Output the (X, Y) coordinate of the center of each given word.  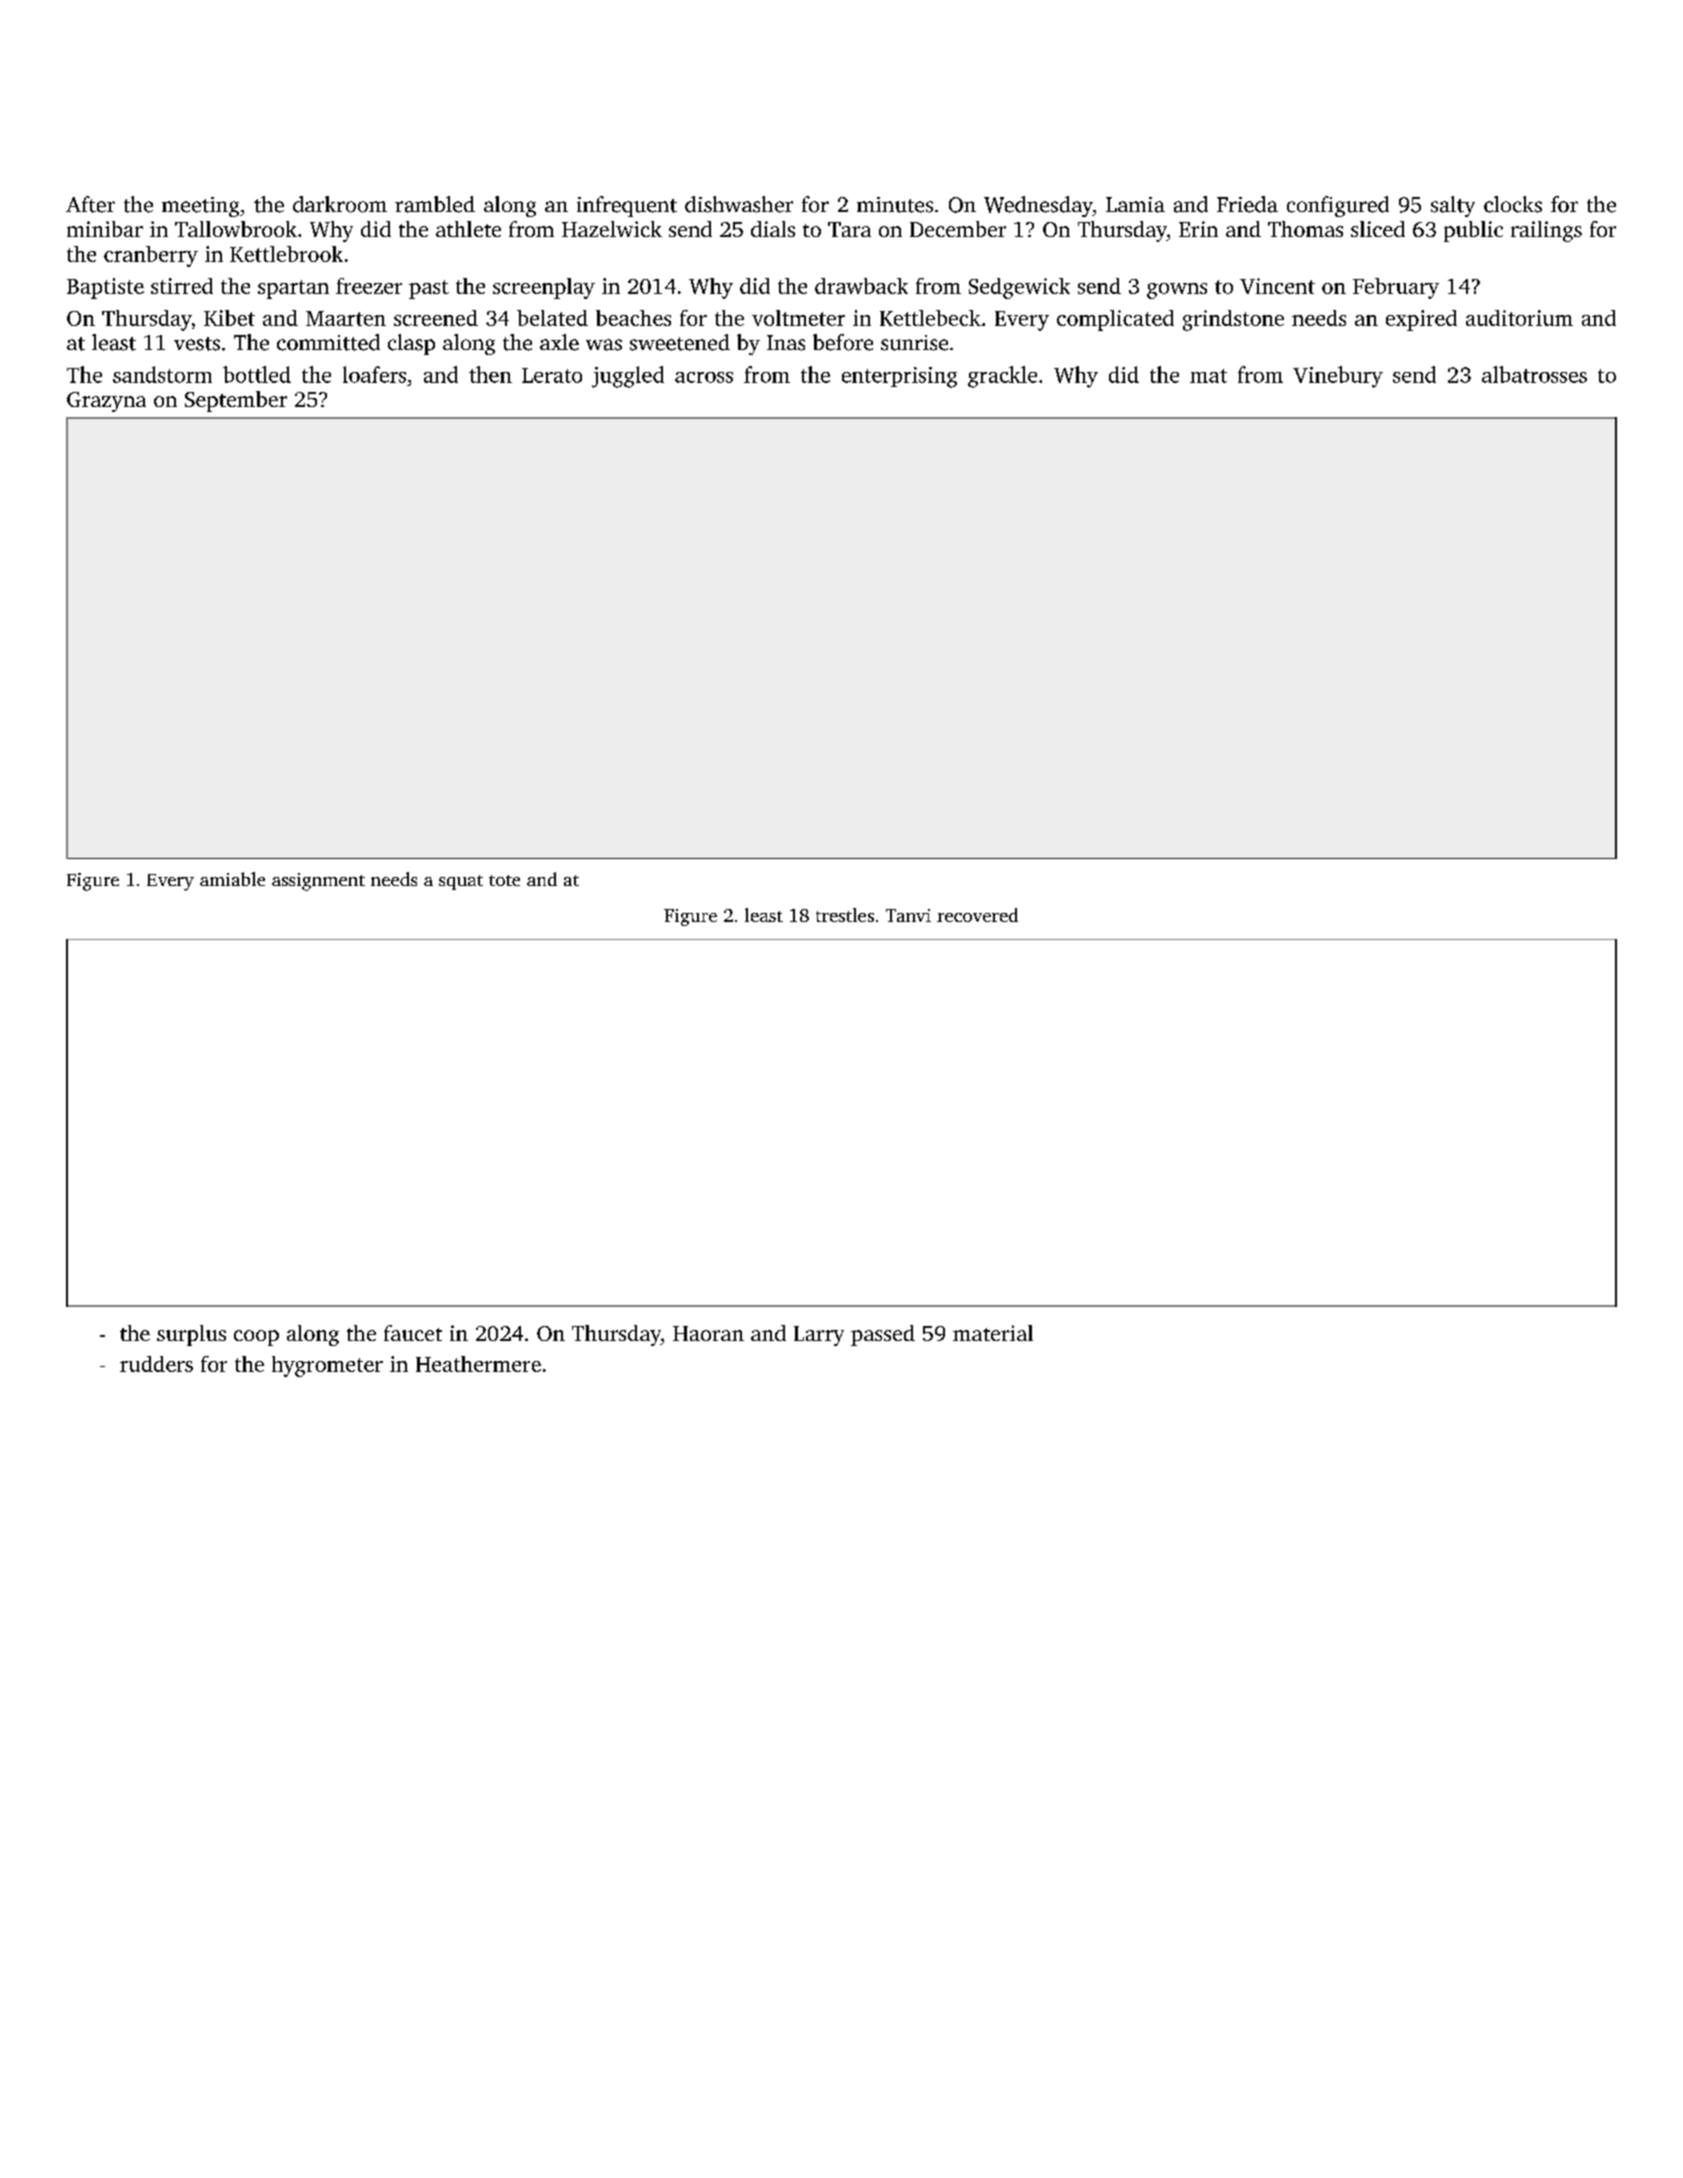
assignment (318, 882)
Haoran (708, 1333)
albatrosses (1534, 374)
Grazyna (106, 402)
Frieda (1247, 204)
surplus (191, 1335)
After (90, 204)
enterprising (899, 377)
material (993, 1333)
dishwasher (739, 204)
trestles (845, 915)
